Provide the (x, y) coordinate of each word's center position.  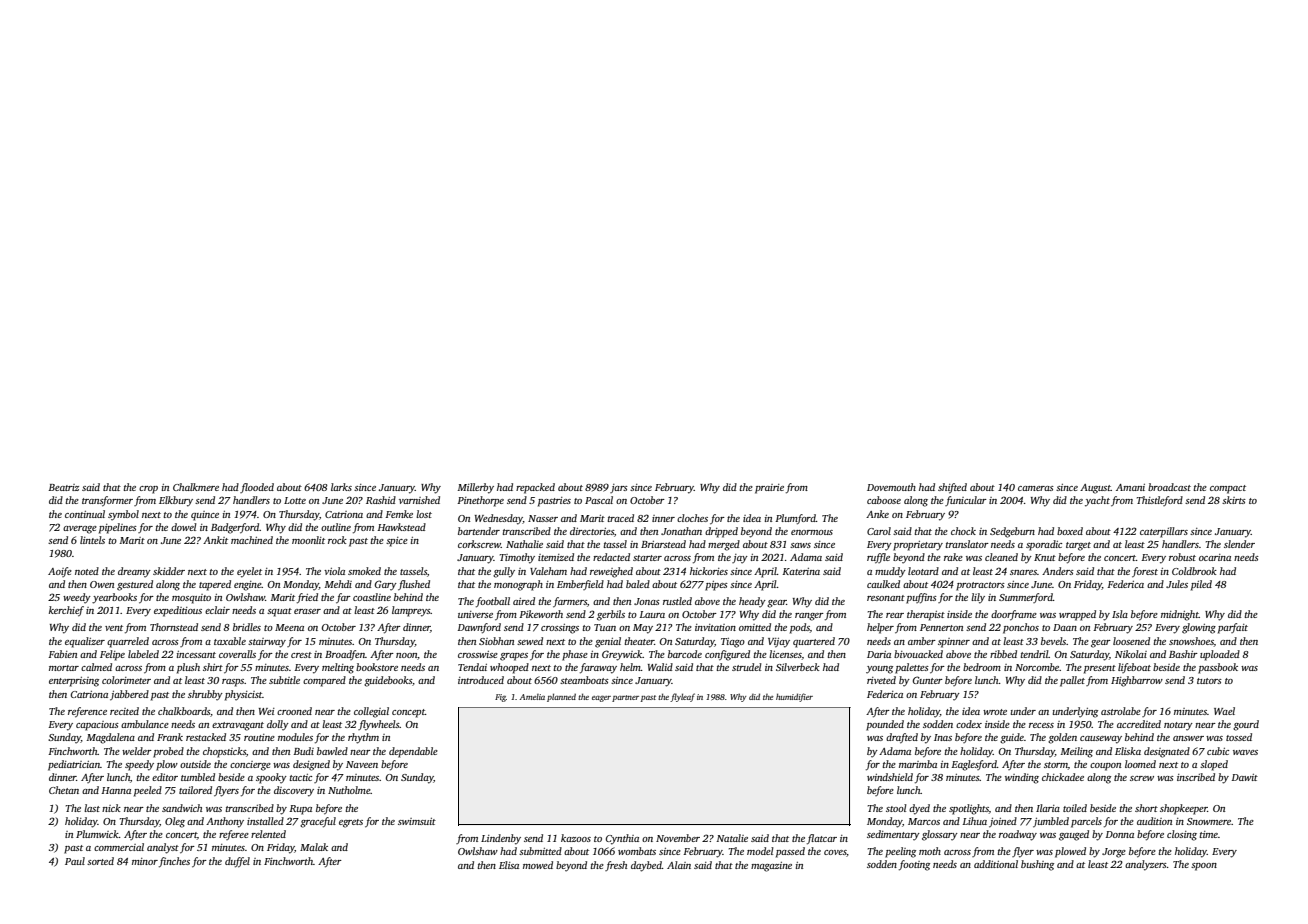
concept (408, 713)
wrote (995, 712)
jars (619, 488)
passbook (1218, 668)
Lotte (295, 500)
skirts (1234, 500)
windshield (890, 777)
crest (301, 655)
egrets (351, 823)
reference (87, 712)
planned (561, 697)
